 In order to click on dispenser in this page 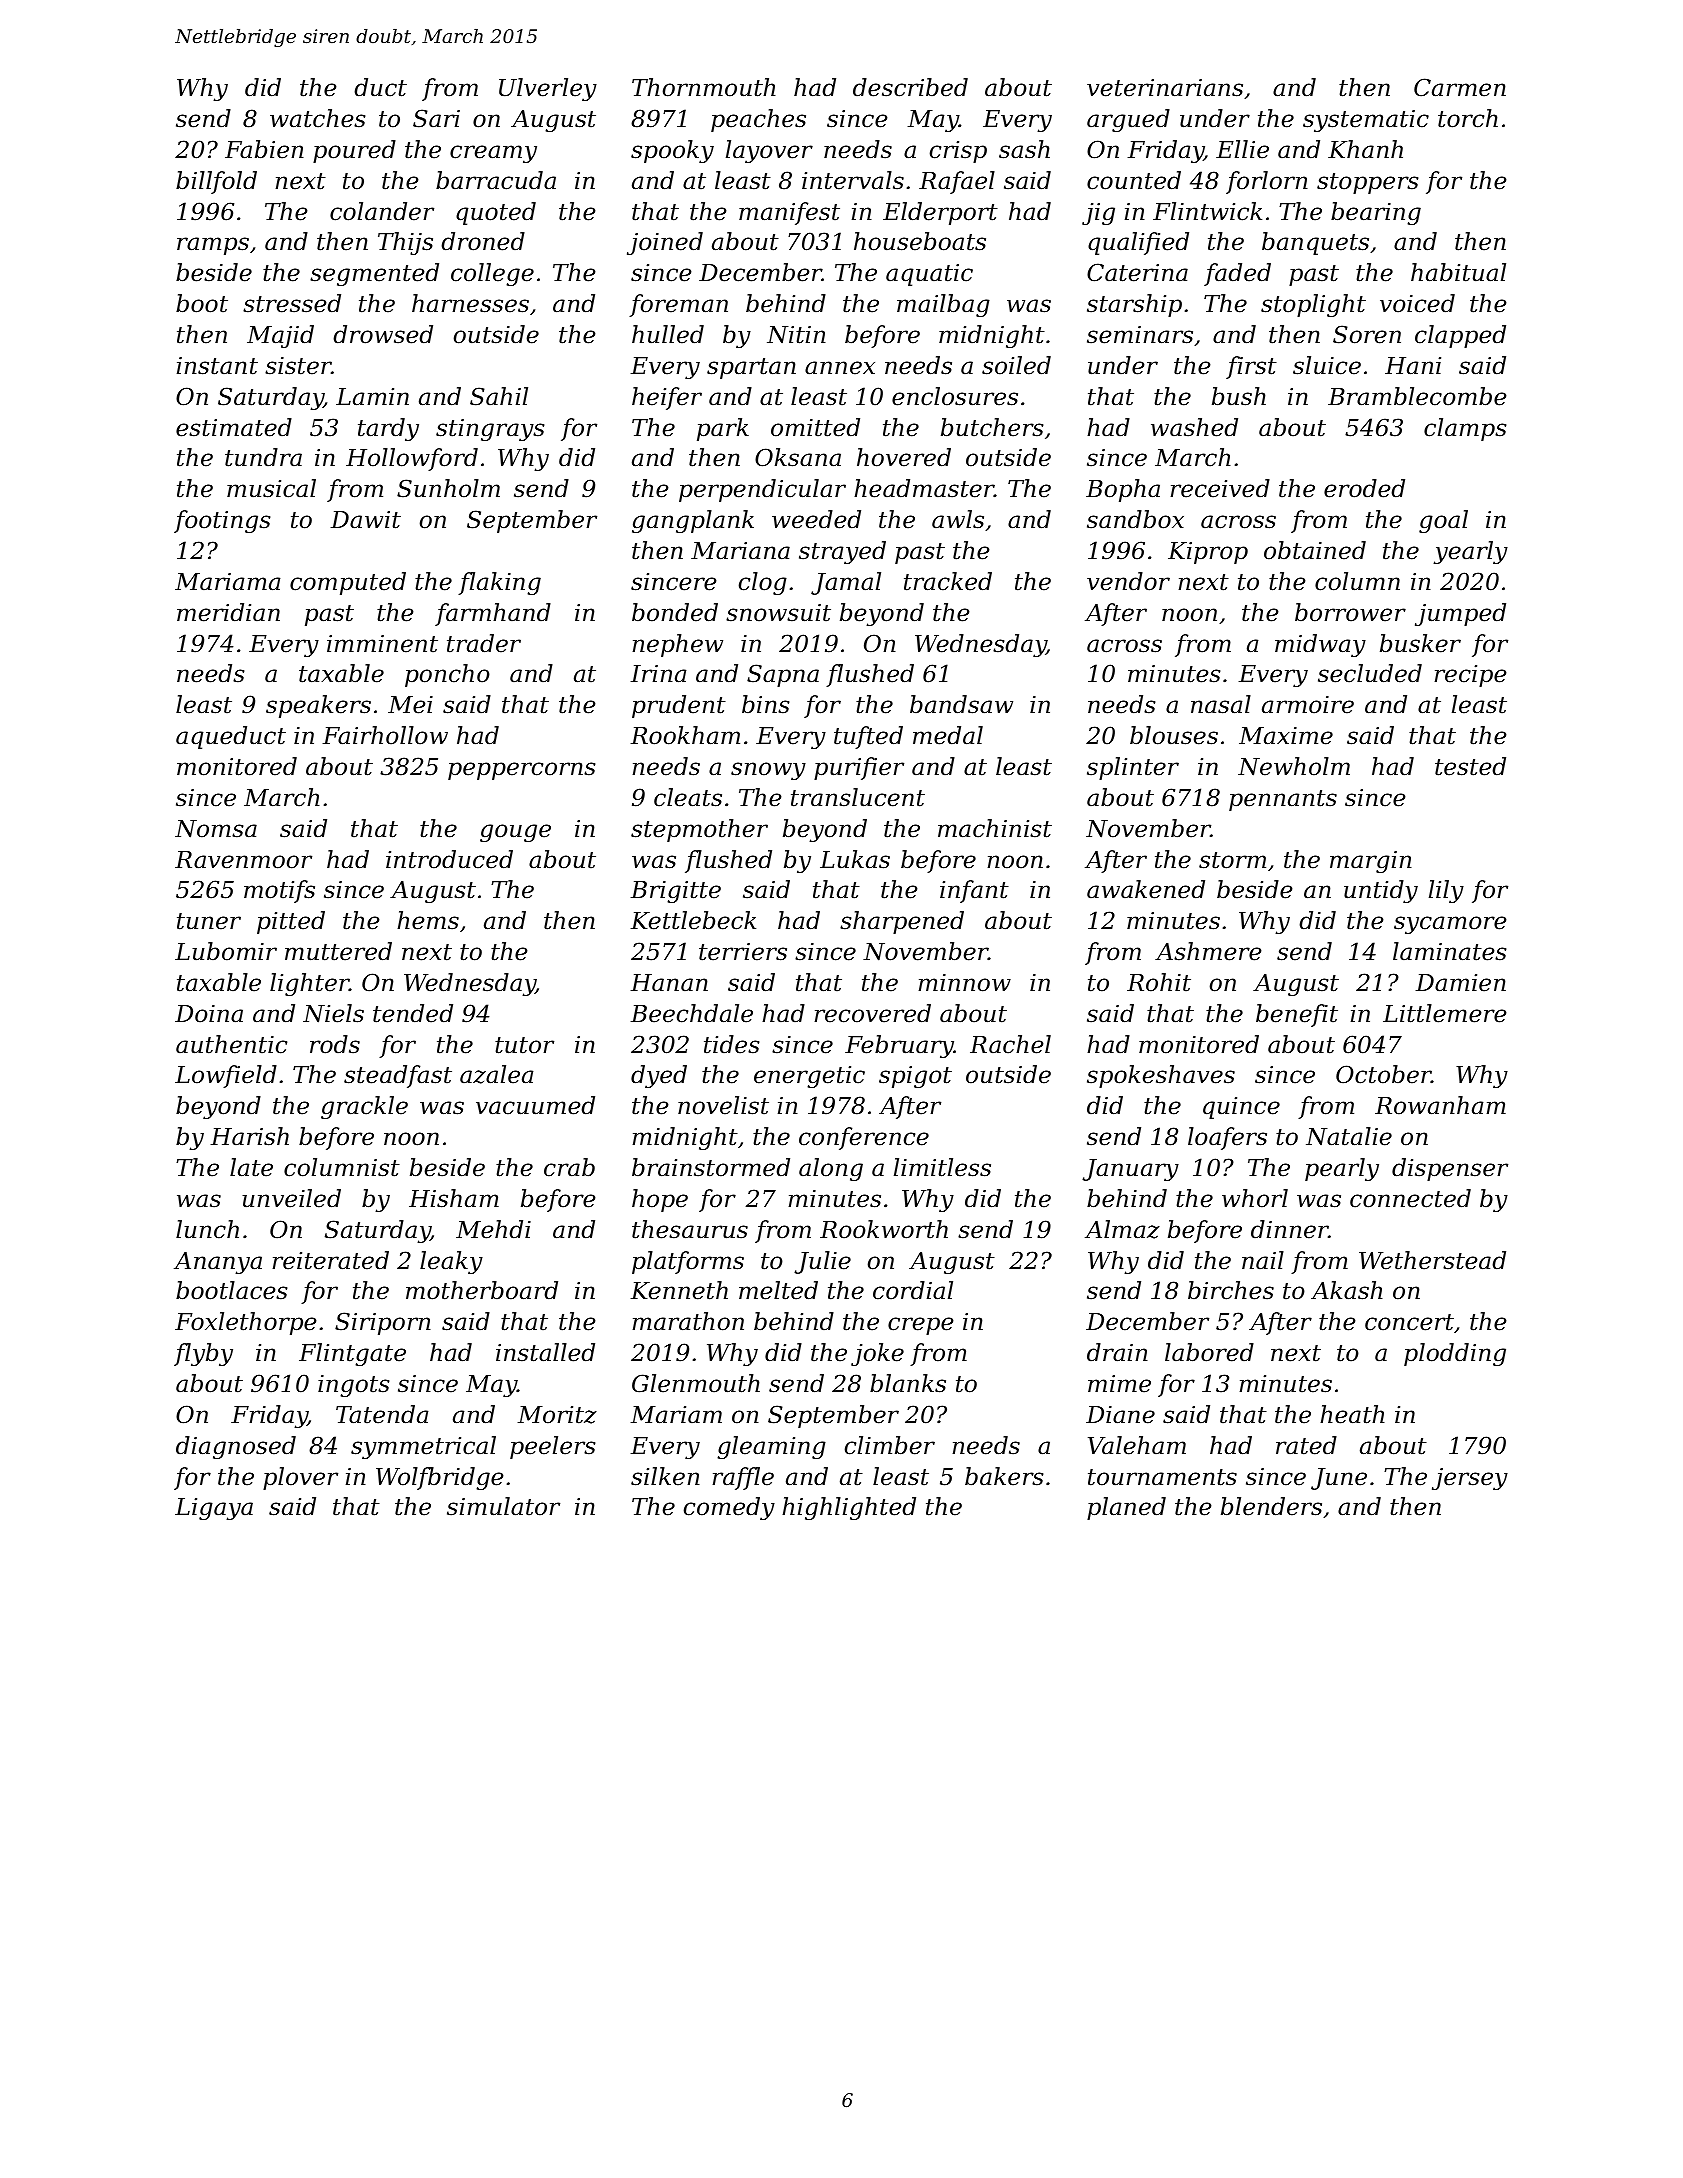, I will do `click(1450, 1169)`.
